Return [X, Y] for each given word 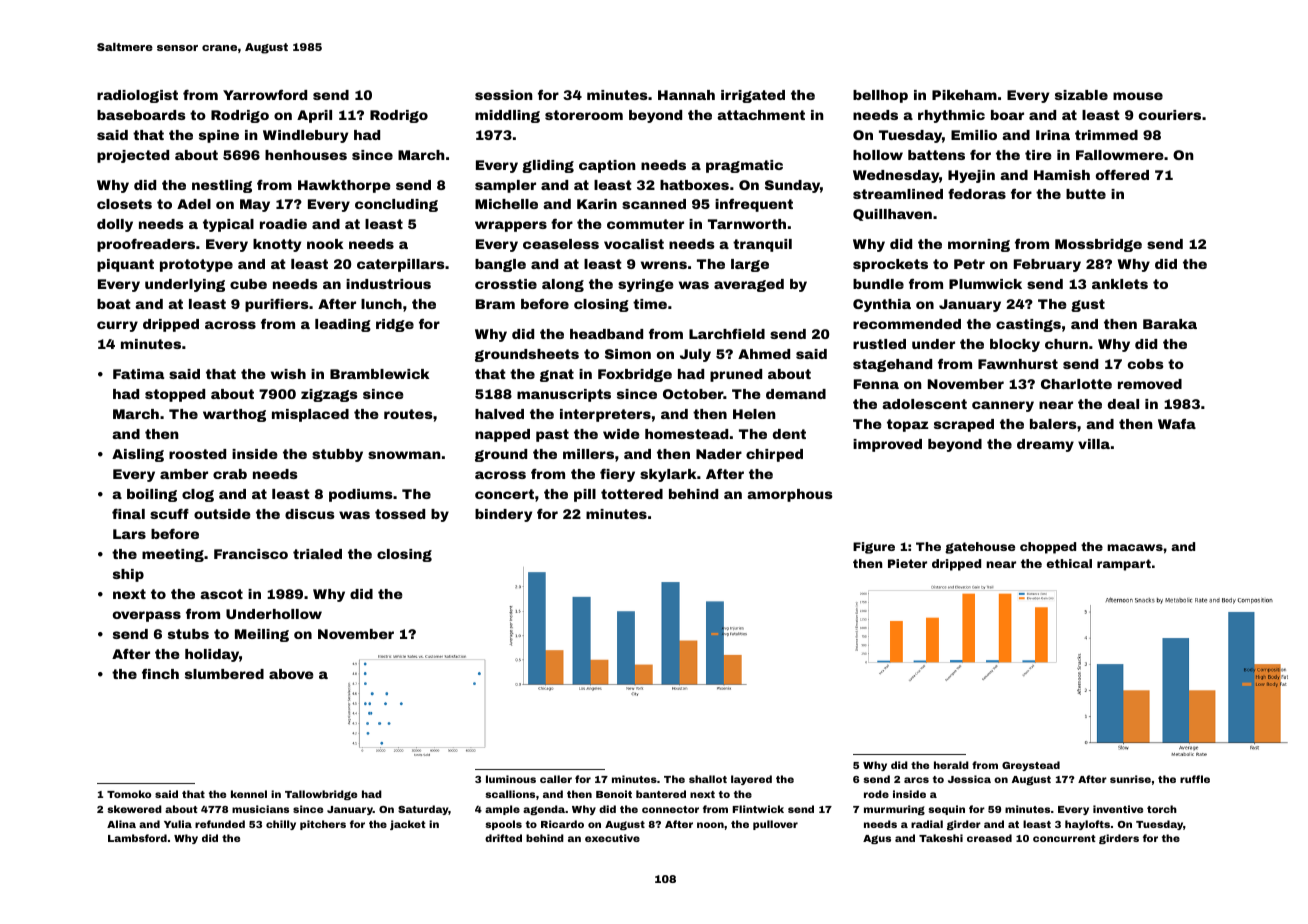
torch [1162, 809]
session [504, 95]
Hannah [686, 95]
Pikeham [964, 95]
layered [751, 780]
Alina [121, 824]
